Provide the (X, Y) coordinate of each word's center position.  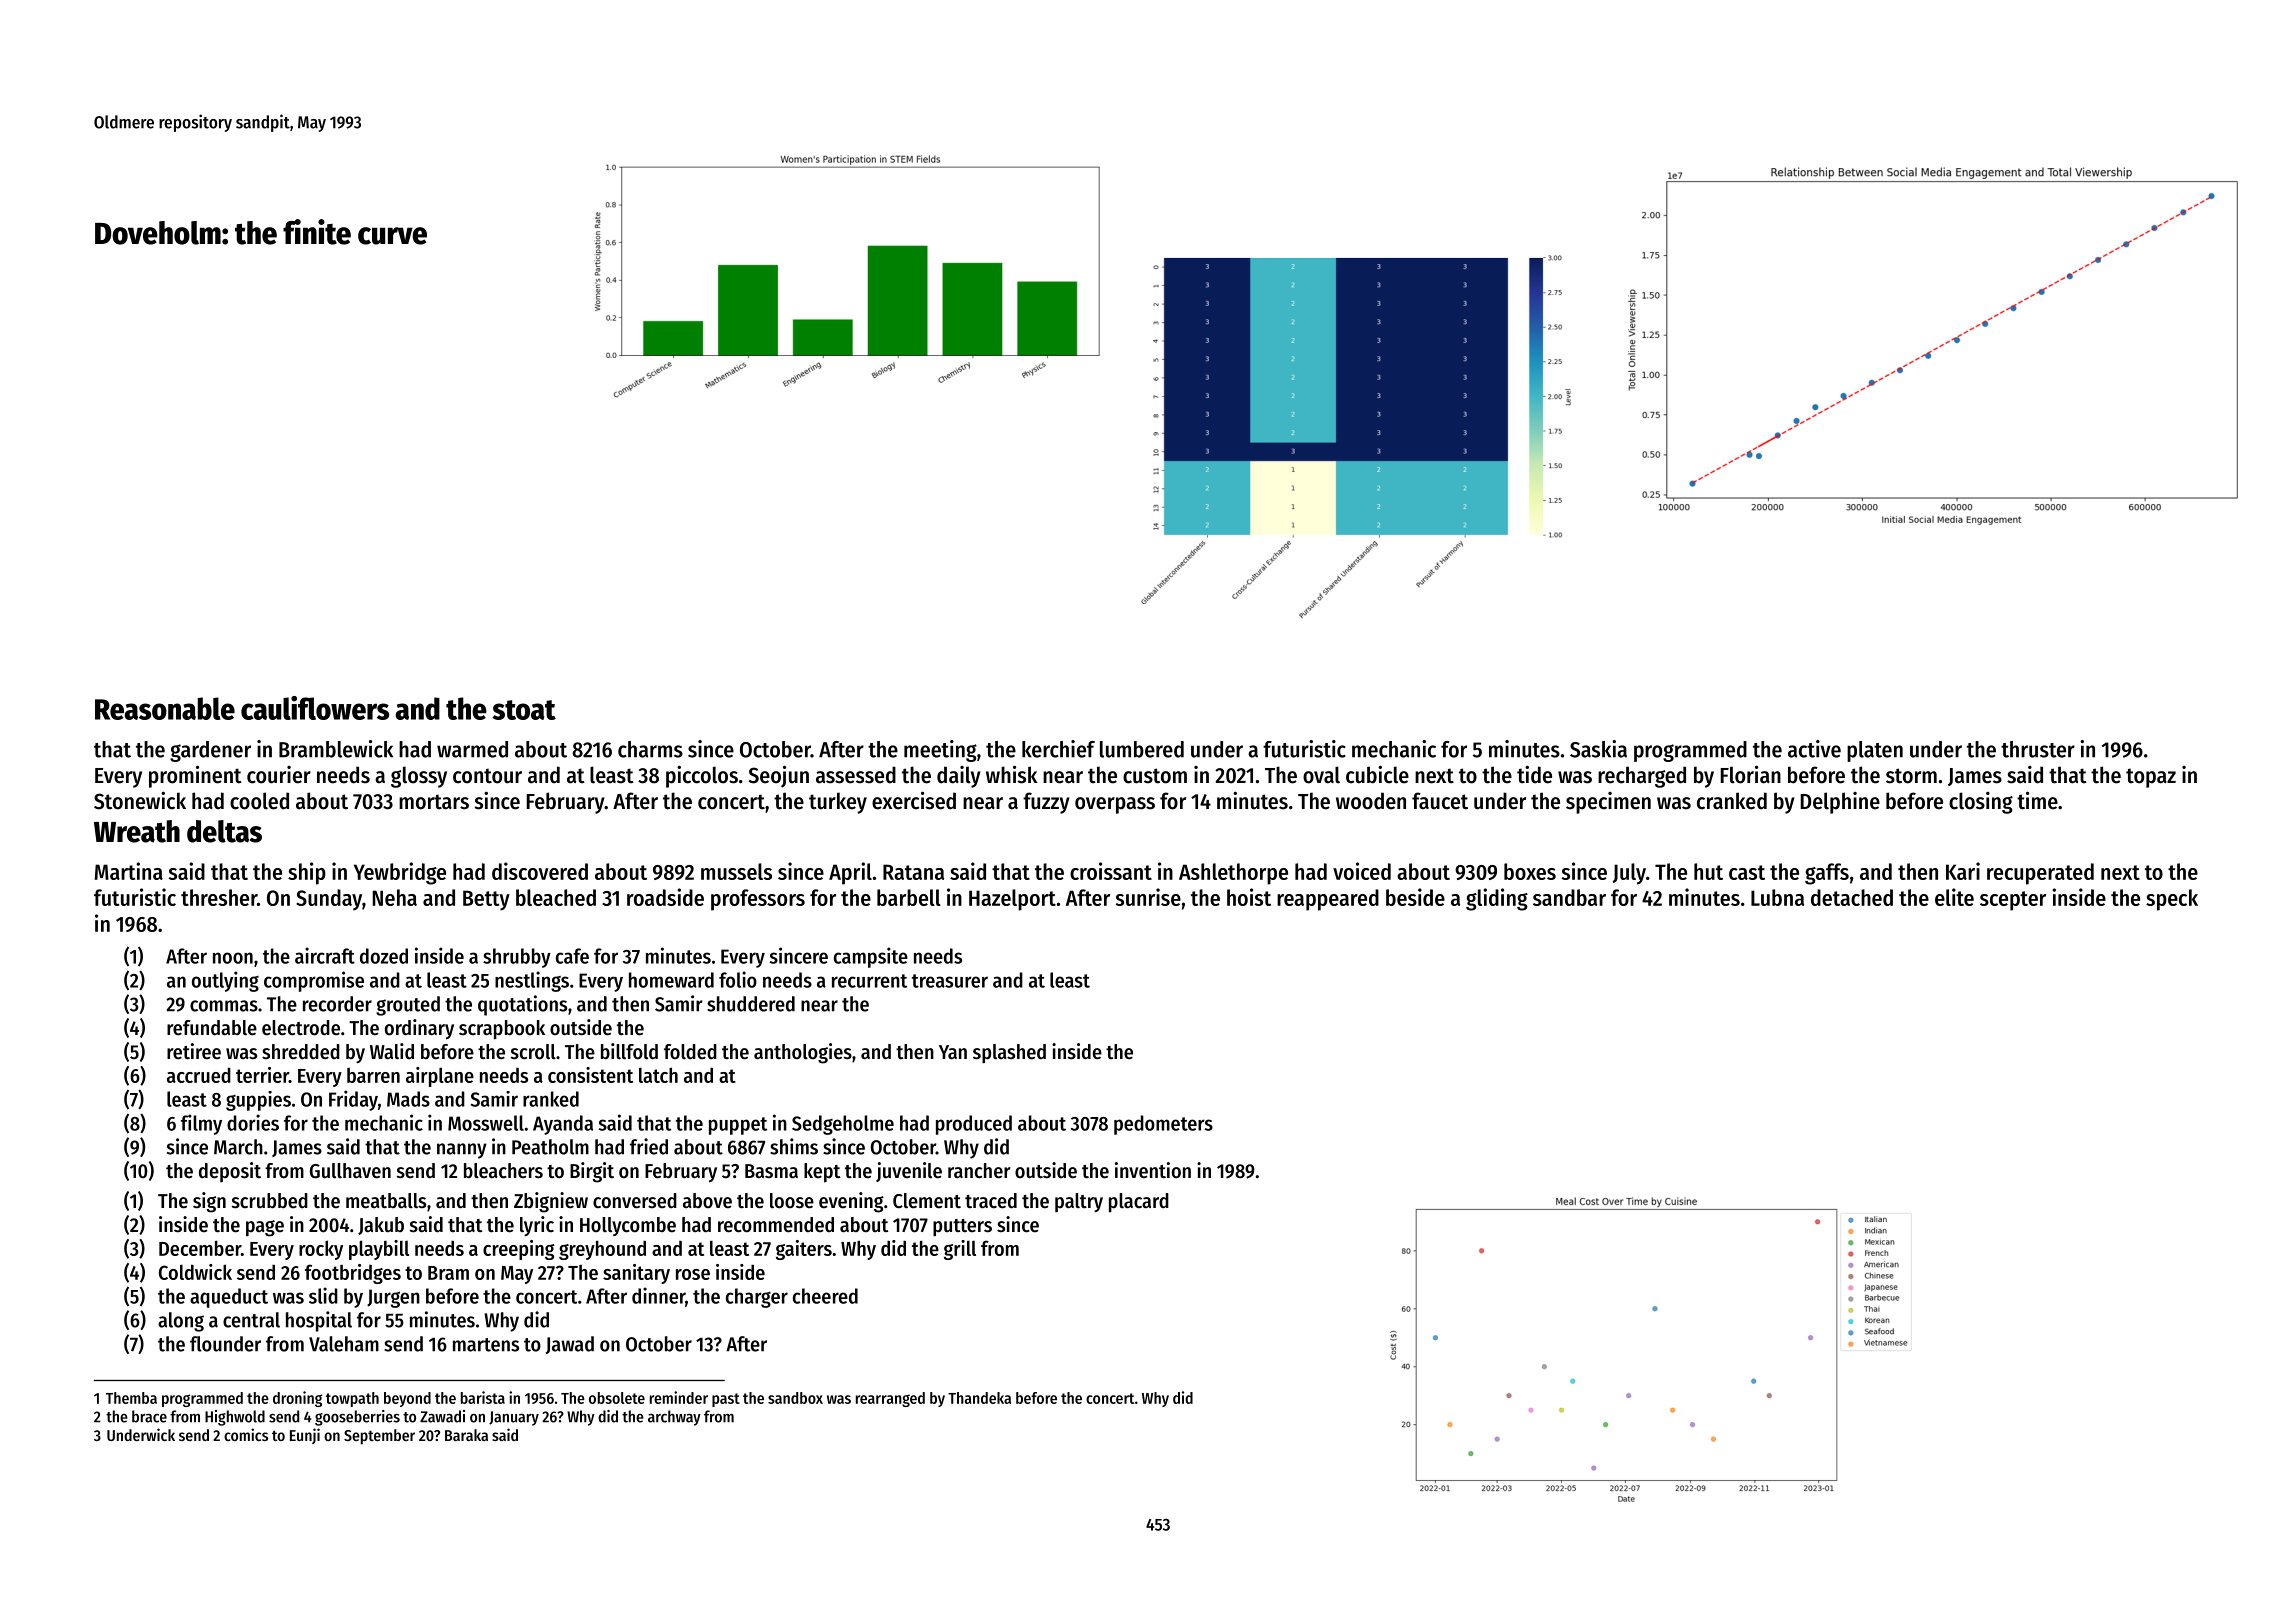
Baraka (466, 1435)
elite (1954, 897)
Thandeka (979, 1398)
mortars (434, 802)
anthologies (803, 1053)
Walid (392, 1051)
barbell (909, 897)
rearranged (890, 1399)
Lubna (1777, 897)
